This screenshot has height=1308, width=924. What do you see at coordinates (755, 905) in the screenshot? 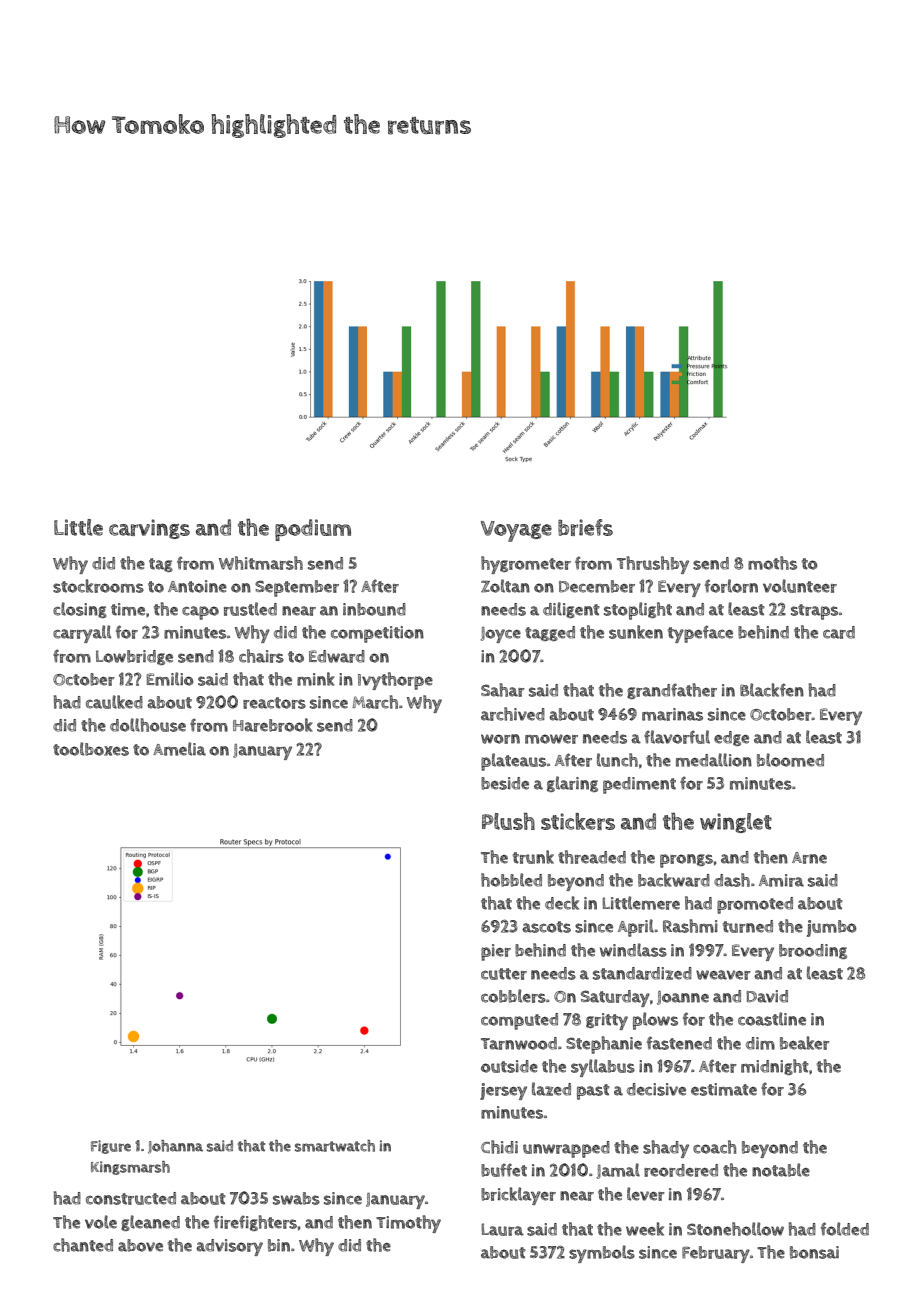
I see `promoted` at bounding box center [755, 905].
